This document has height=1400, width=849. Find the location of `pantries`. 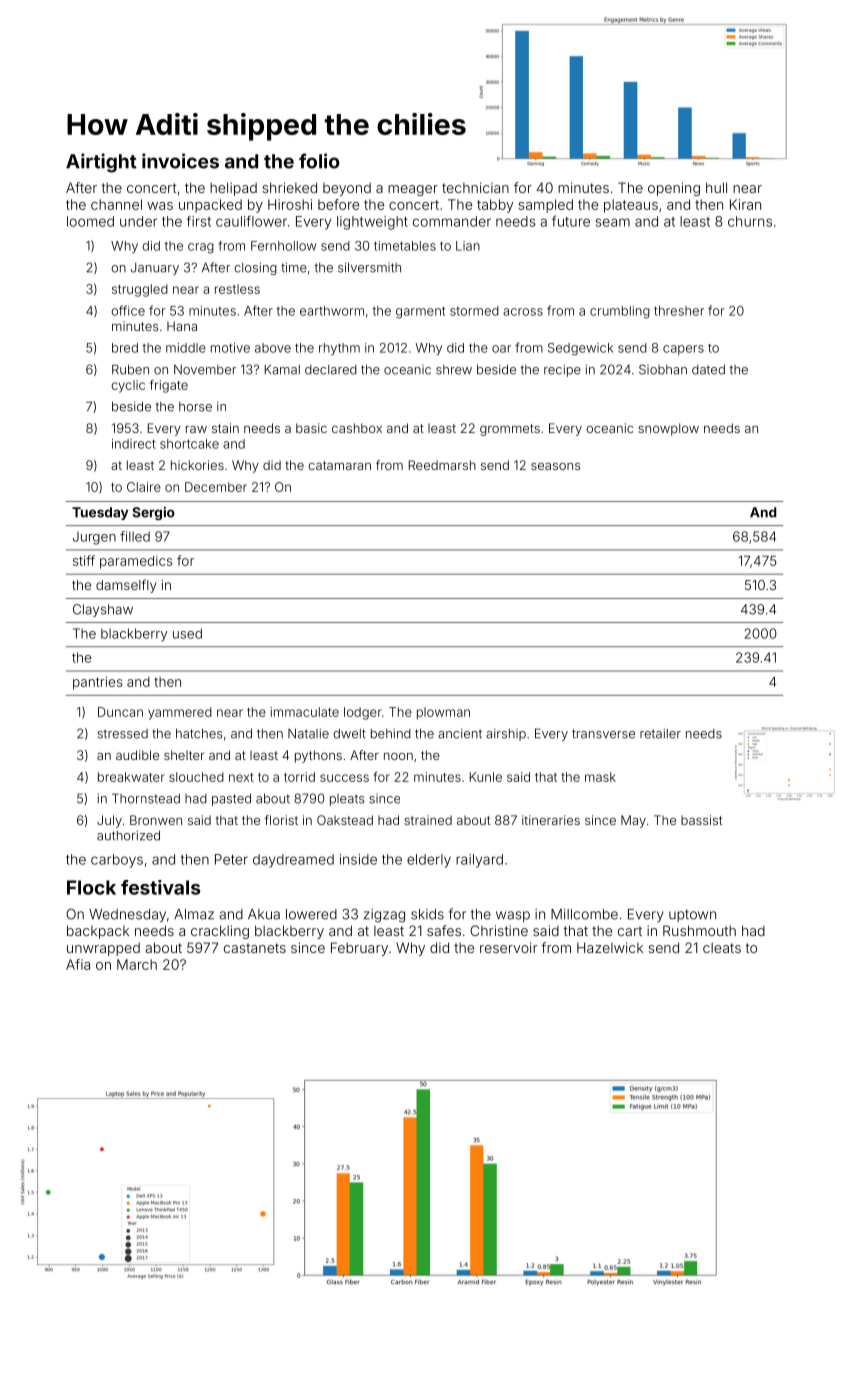

pantries is located at coordinates (98, 683).
